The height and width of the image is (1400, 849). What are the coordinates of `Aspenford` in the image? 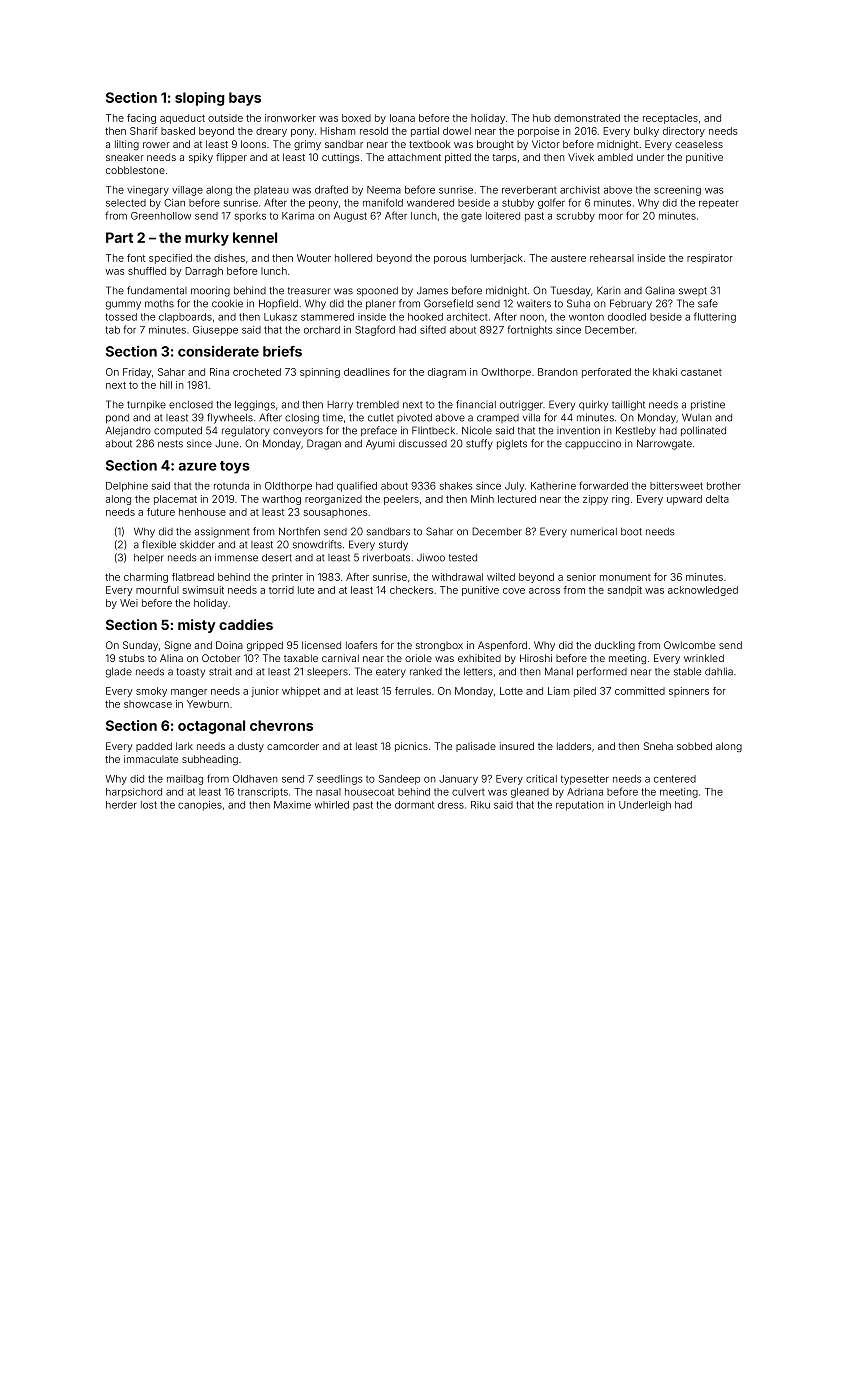 It's located at (502, 646).
